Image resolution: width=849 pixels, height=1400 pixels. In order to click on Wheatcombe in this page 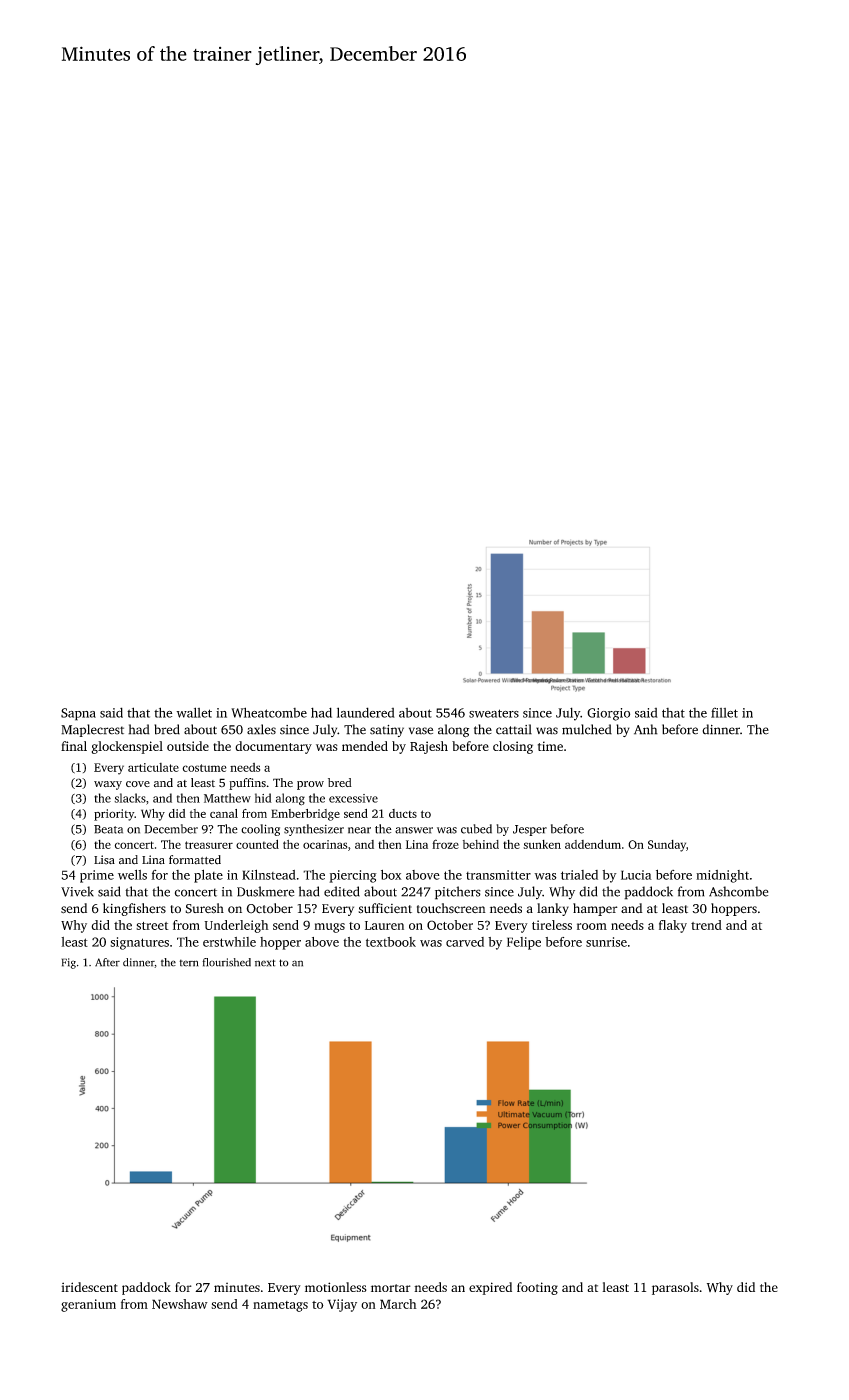, I will do `click(269, 712)`.
